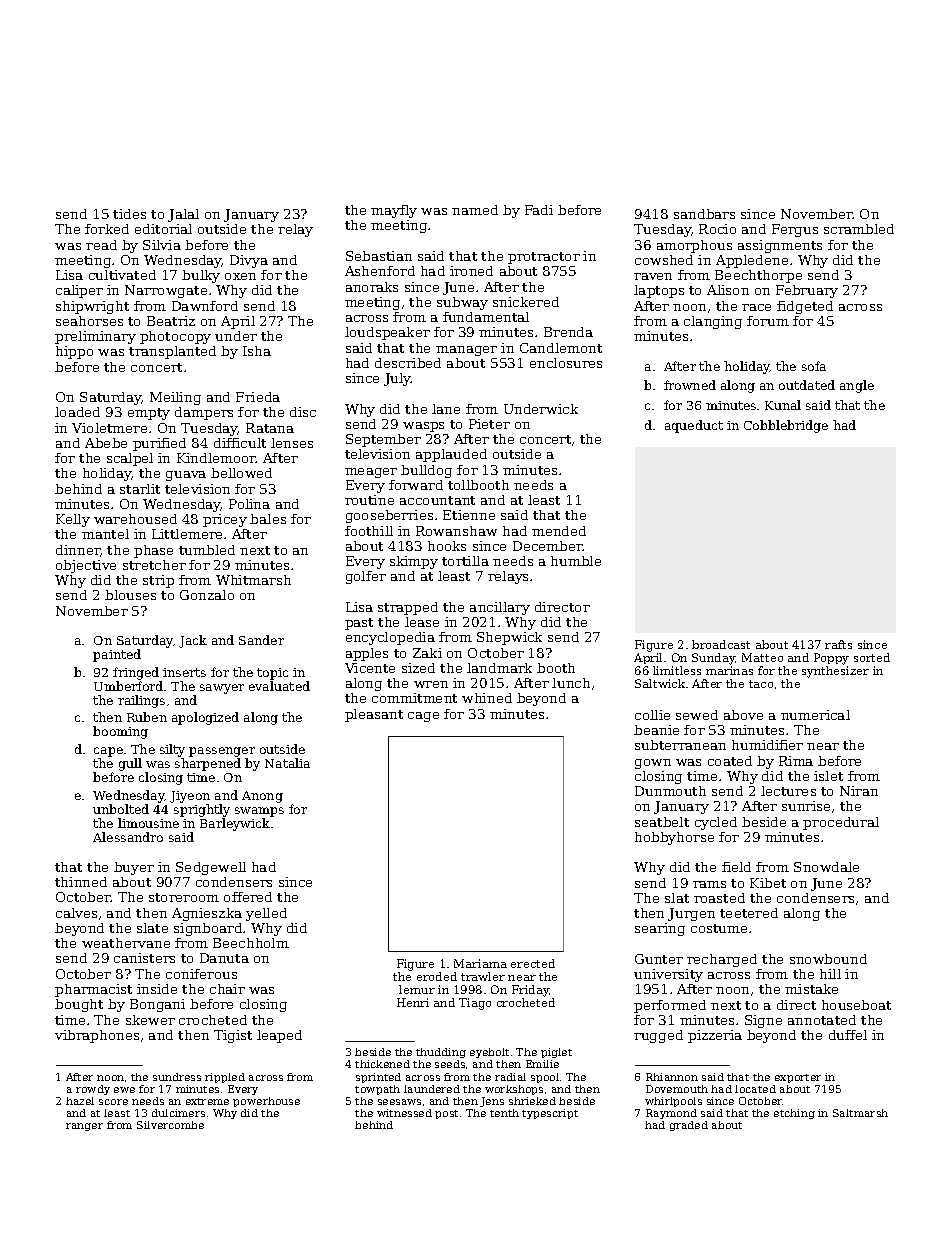  Describe the element at coordinates (462, 303) in the page. I see `subway` at that location.
